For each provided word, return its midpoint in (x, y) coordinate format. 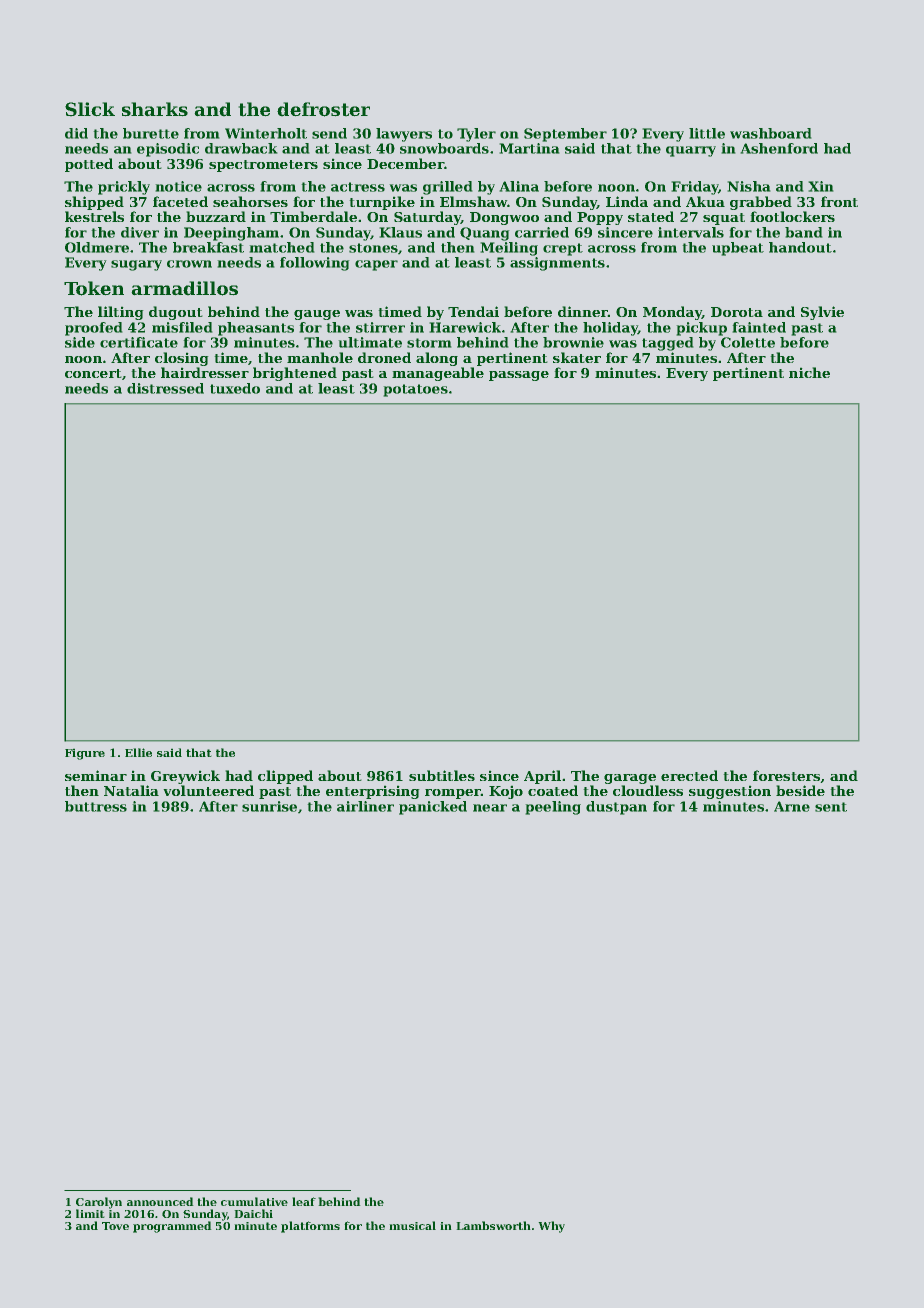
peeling (553, 808)
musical (413, 1225)
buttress (96, 806)
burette (151, 133)
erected (689, 775)
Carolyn (99, 1203)
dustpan (616, 808)
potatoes (416, 390)
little (707, 133)
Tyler (476, 135)
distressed (165, 388)
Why (552, 1227)
